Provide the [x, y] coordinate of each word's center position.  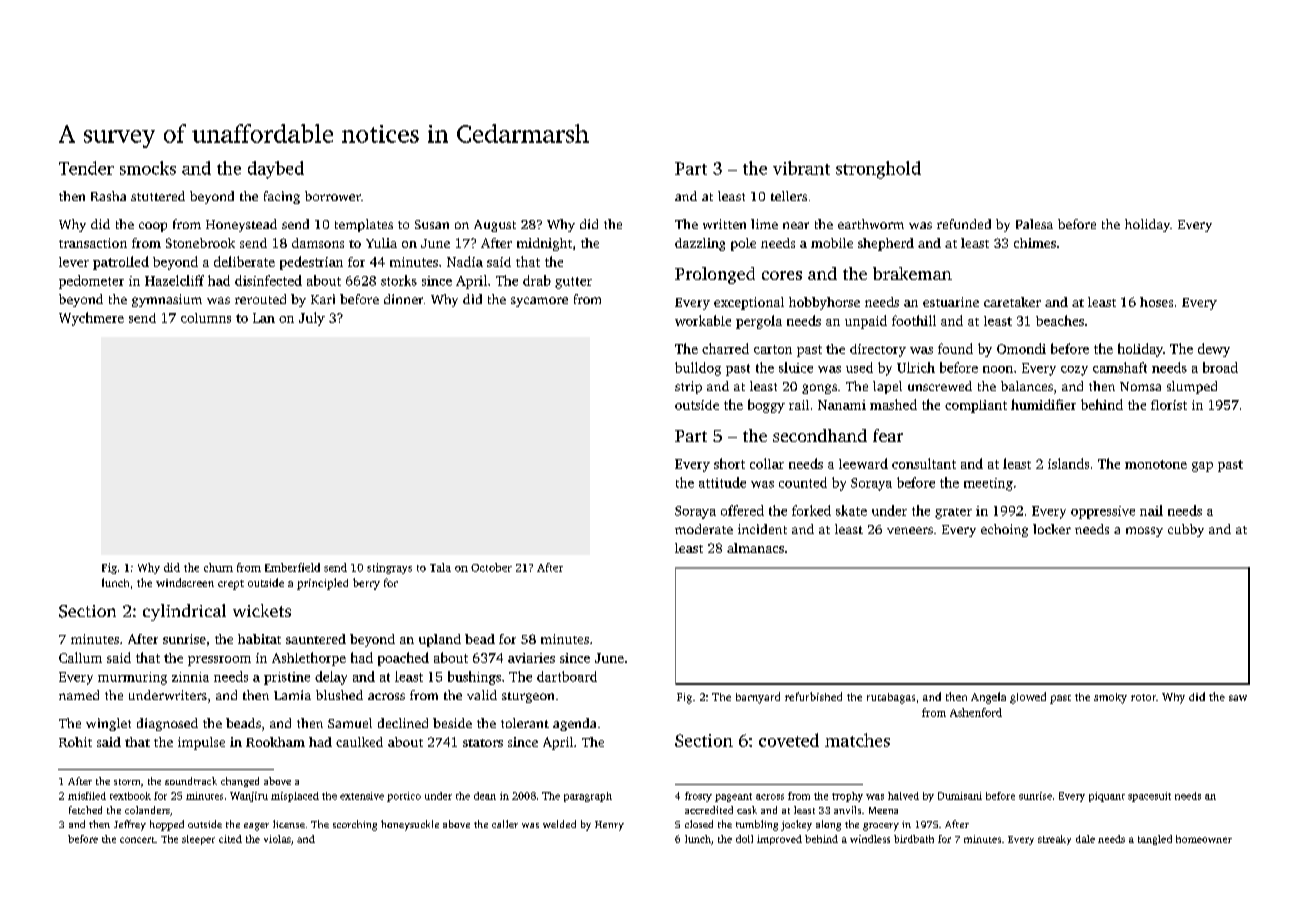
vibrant [801, 168]
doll [744, 839]
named [79, 695]
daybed [276, 170]
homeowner [1204, 839]
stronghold [878, 170]
